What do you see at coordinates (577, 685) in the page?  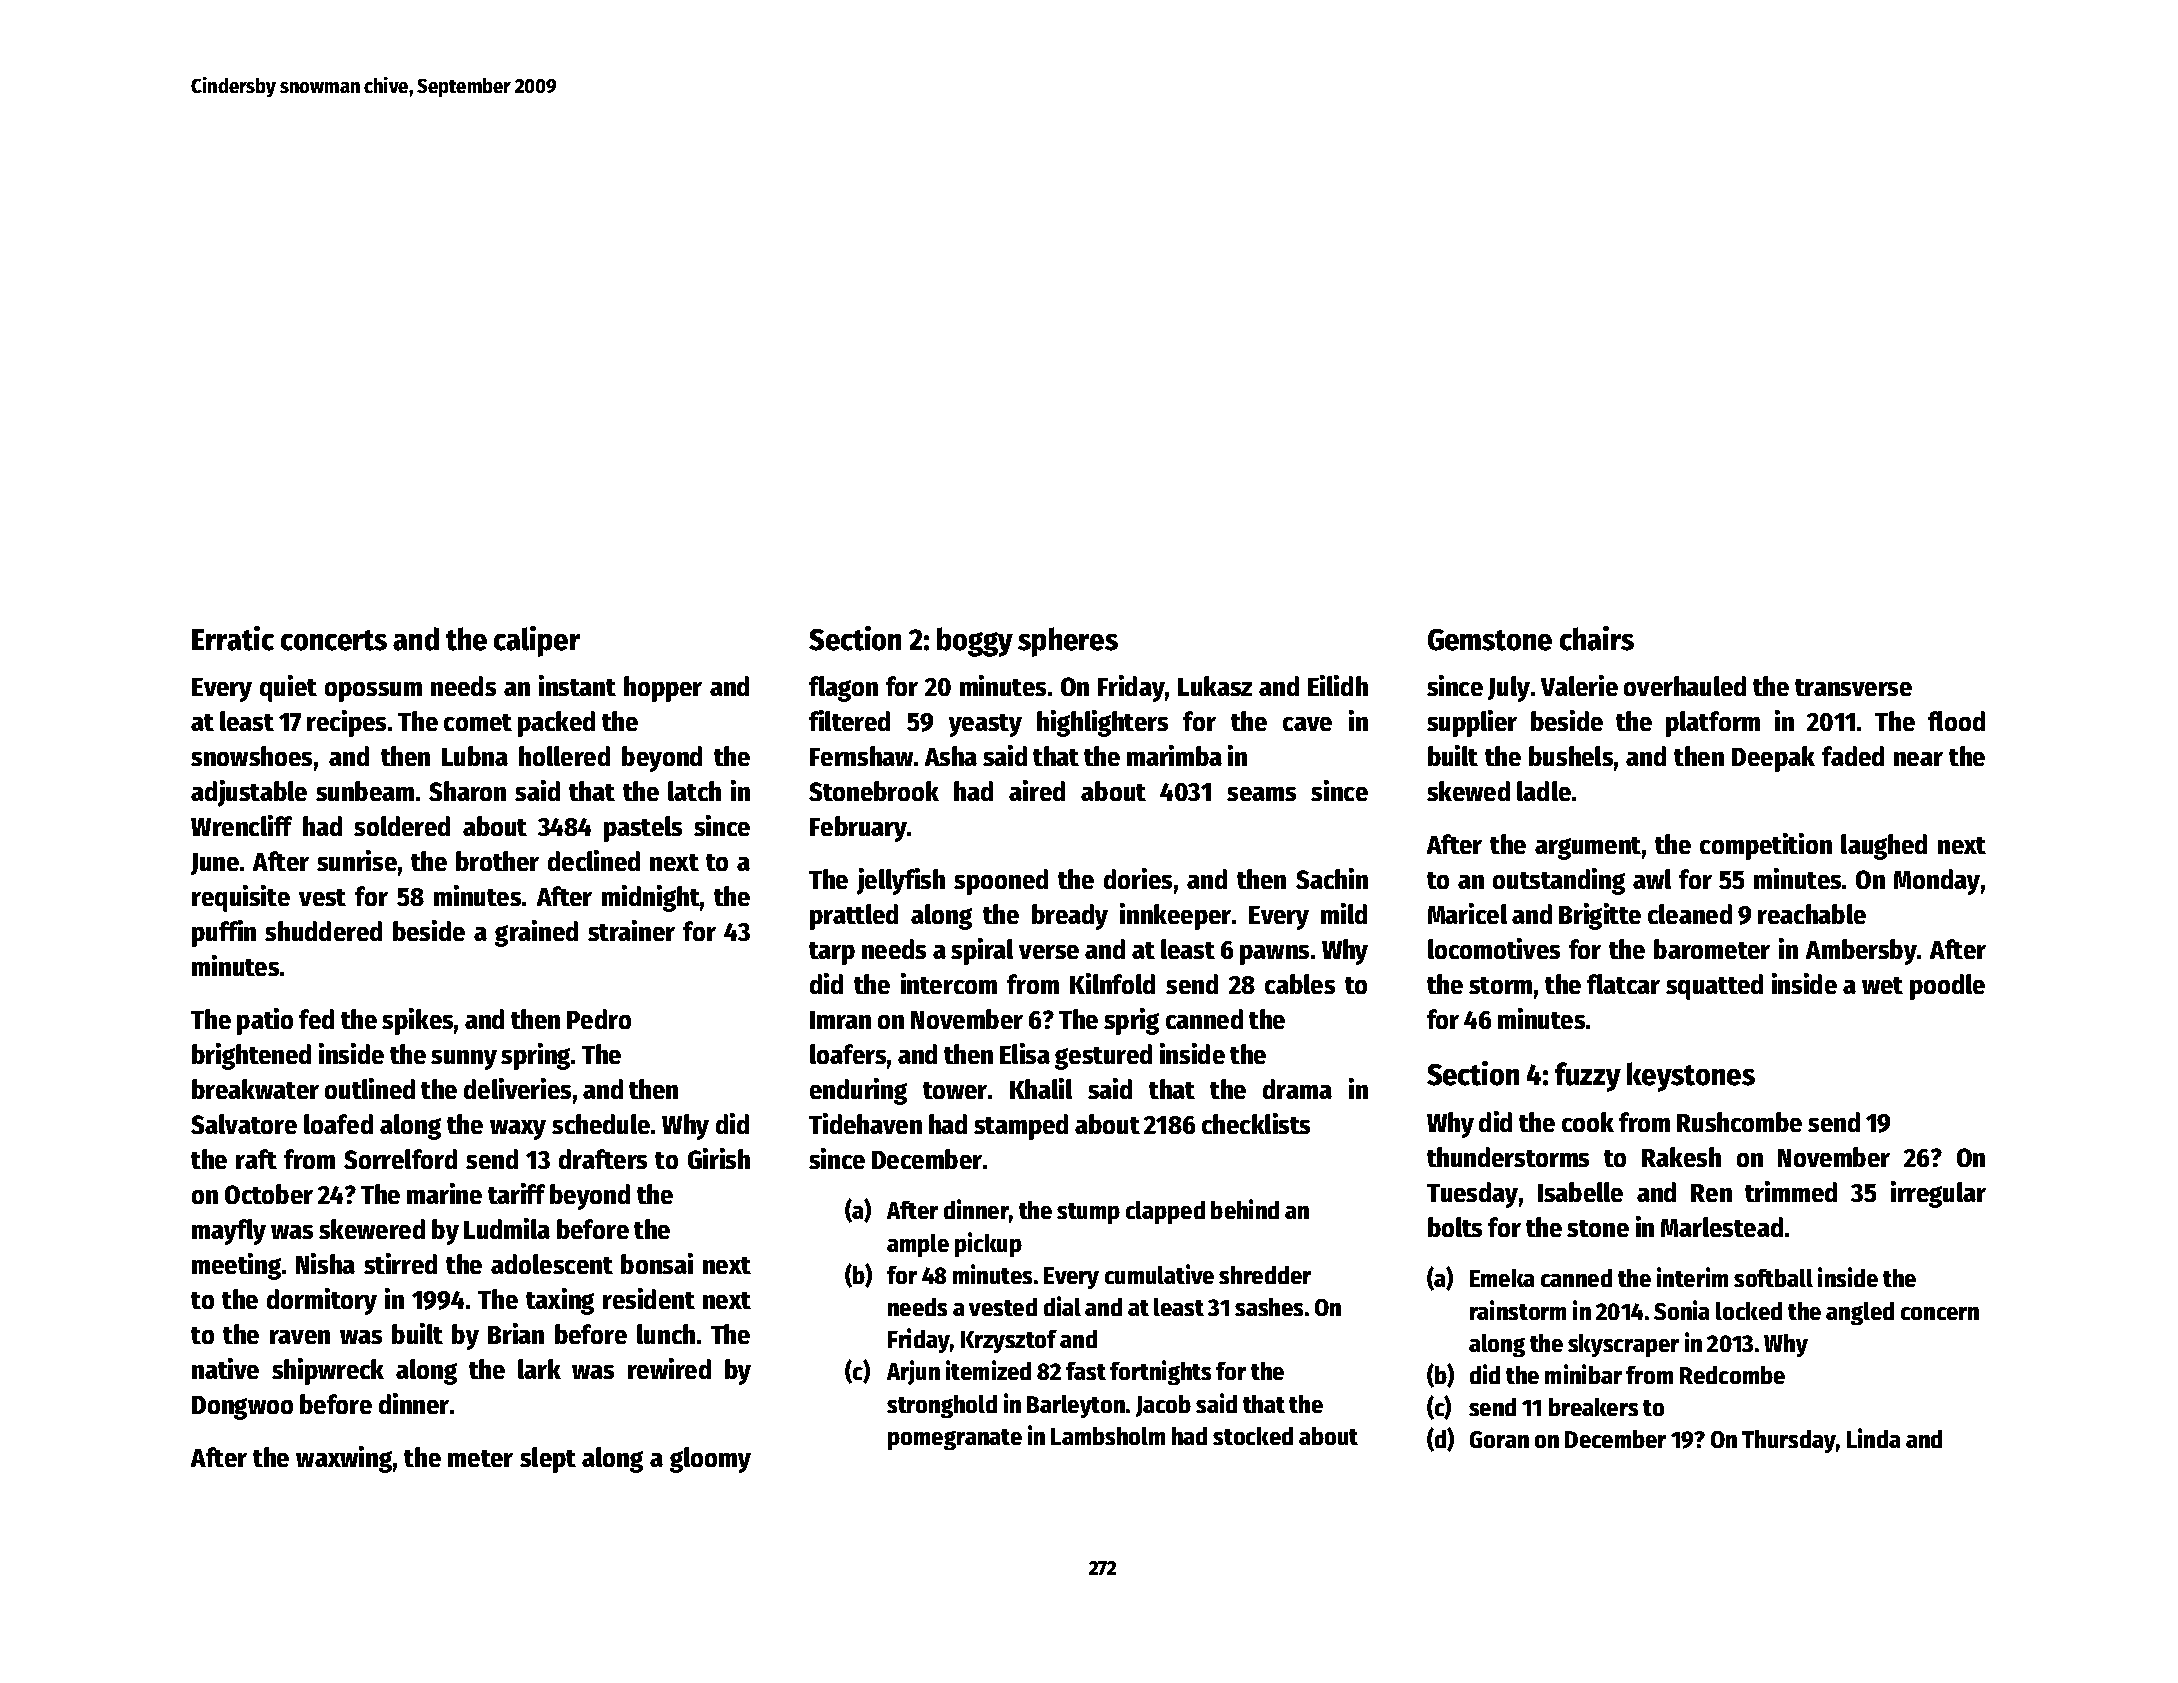 I see `instant` at bounding box center [577, 685].
